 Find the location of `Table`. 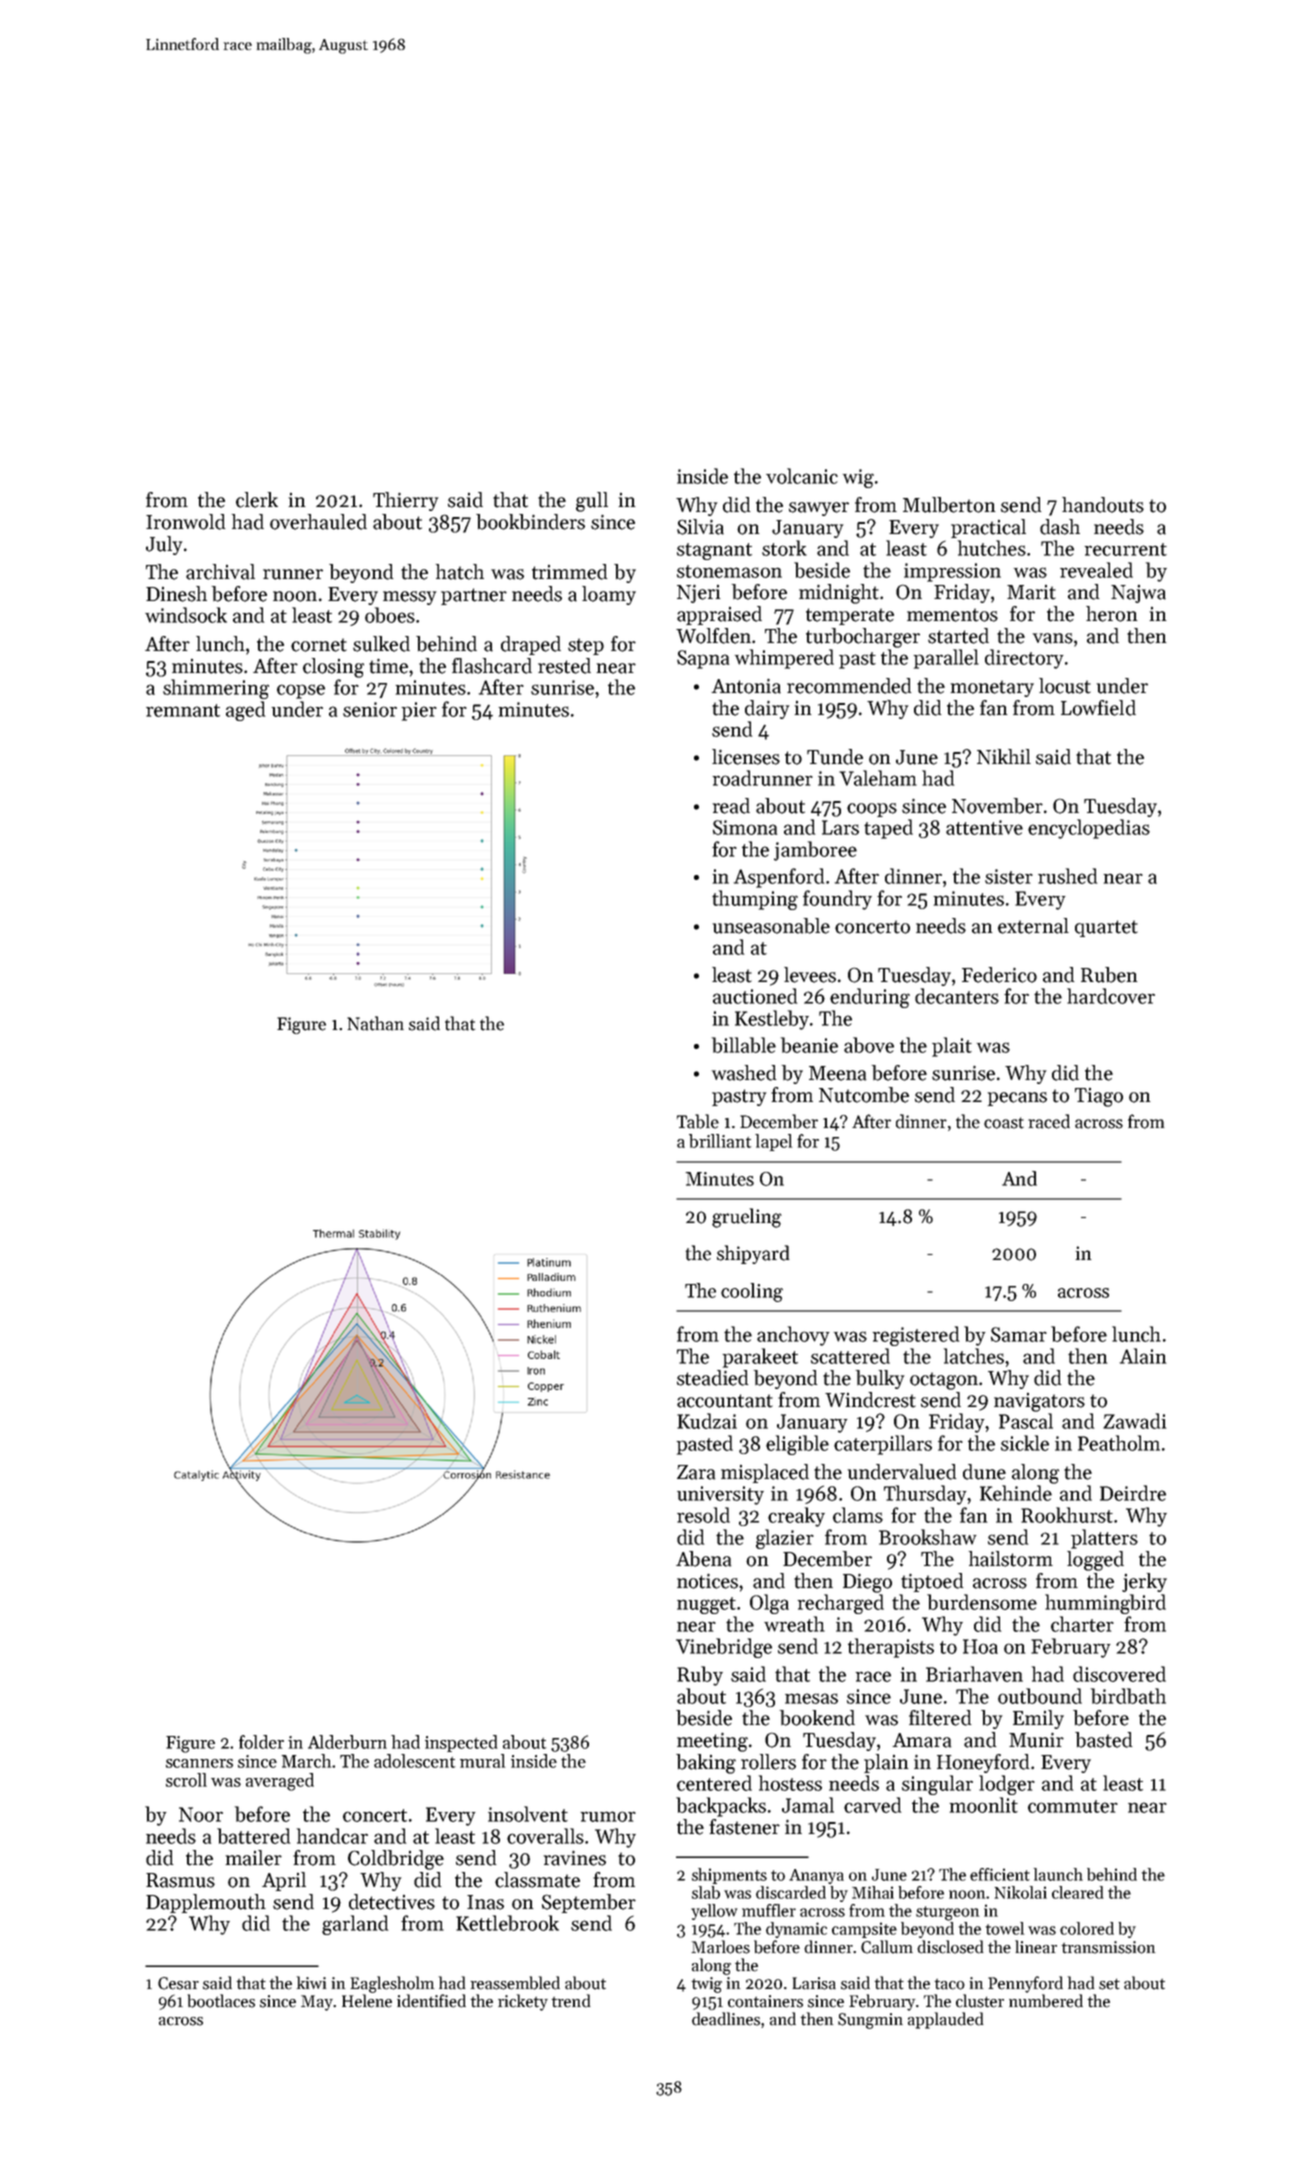

Table is located at coordinates (698, 1121).
